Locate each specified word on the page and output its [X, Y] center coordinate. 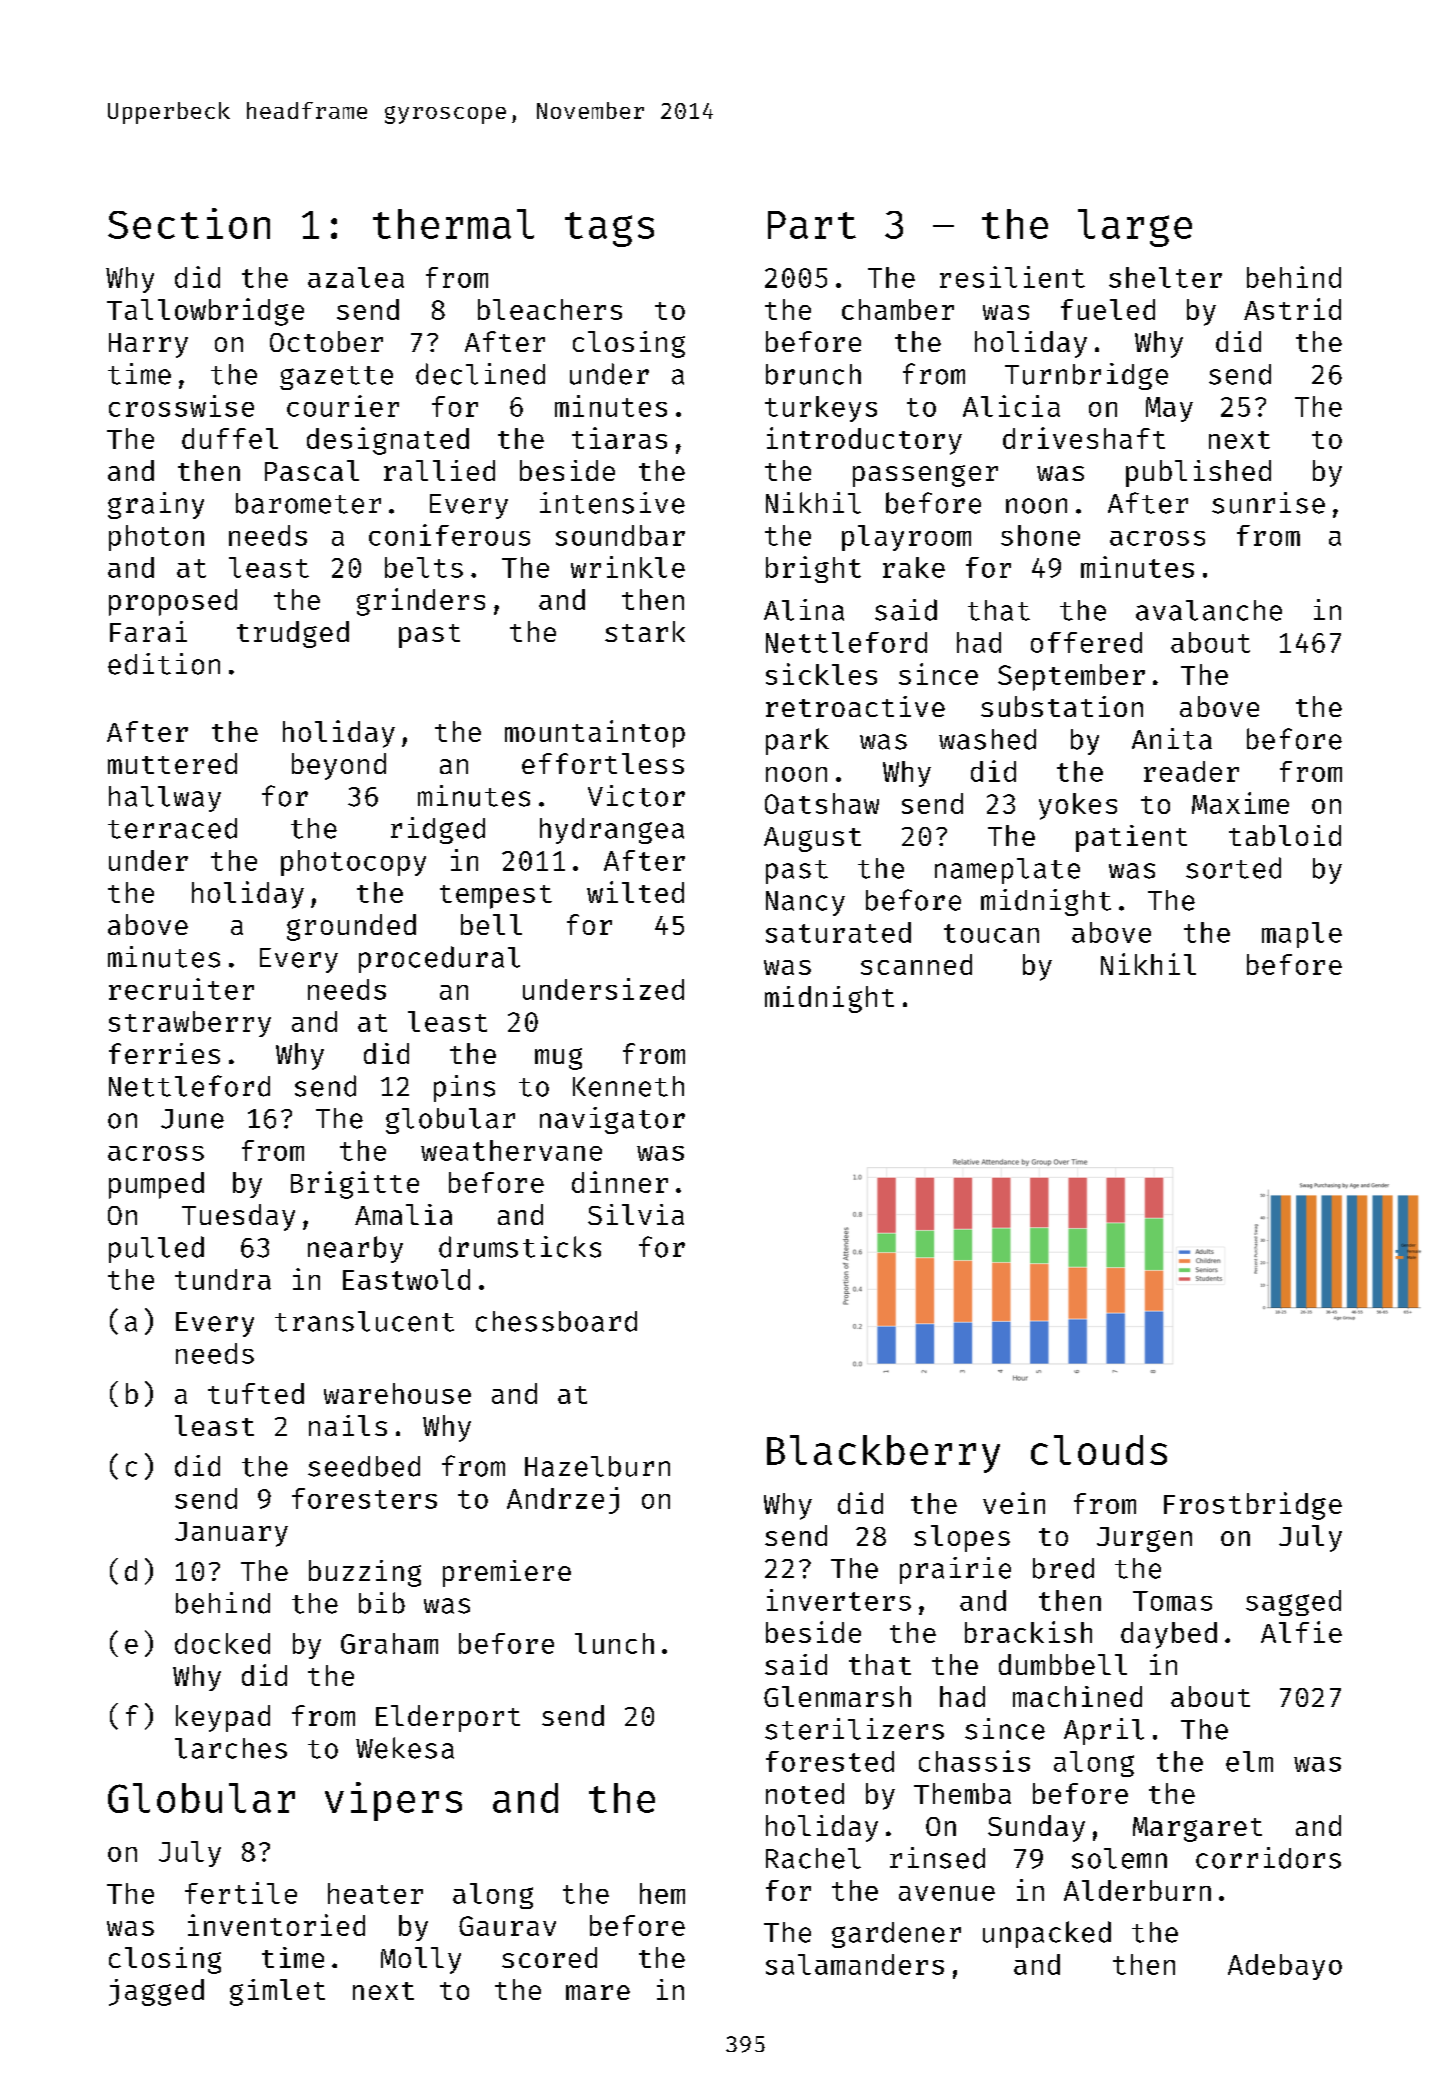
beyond [339, 766]
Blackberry [883, 1454]
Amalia [403, 1214]
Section [189, 223]
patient [1131, 838]
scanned [916, 964]
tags [609, 229]
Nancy [805, 903]
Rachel [813, 1858]
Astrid [1292, 309]
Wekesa [405, 1748]
